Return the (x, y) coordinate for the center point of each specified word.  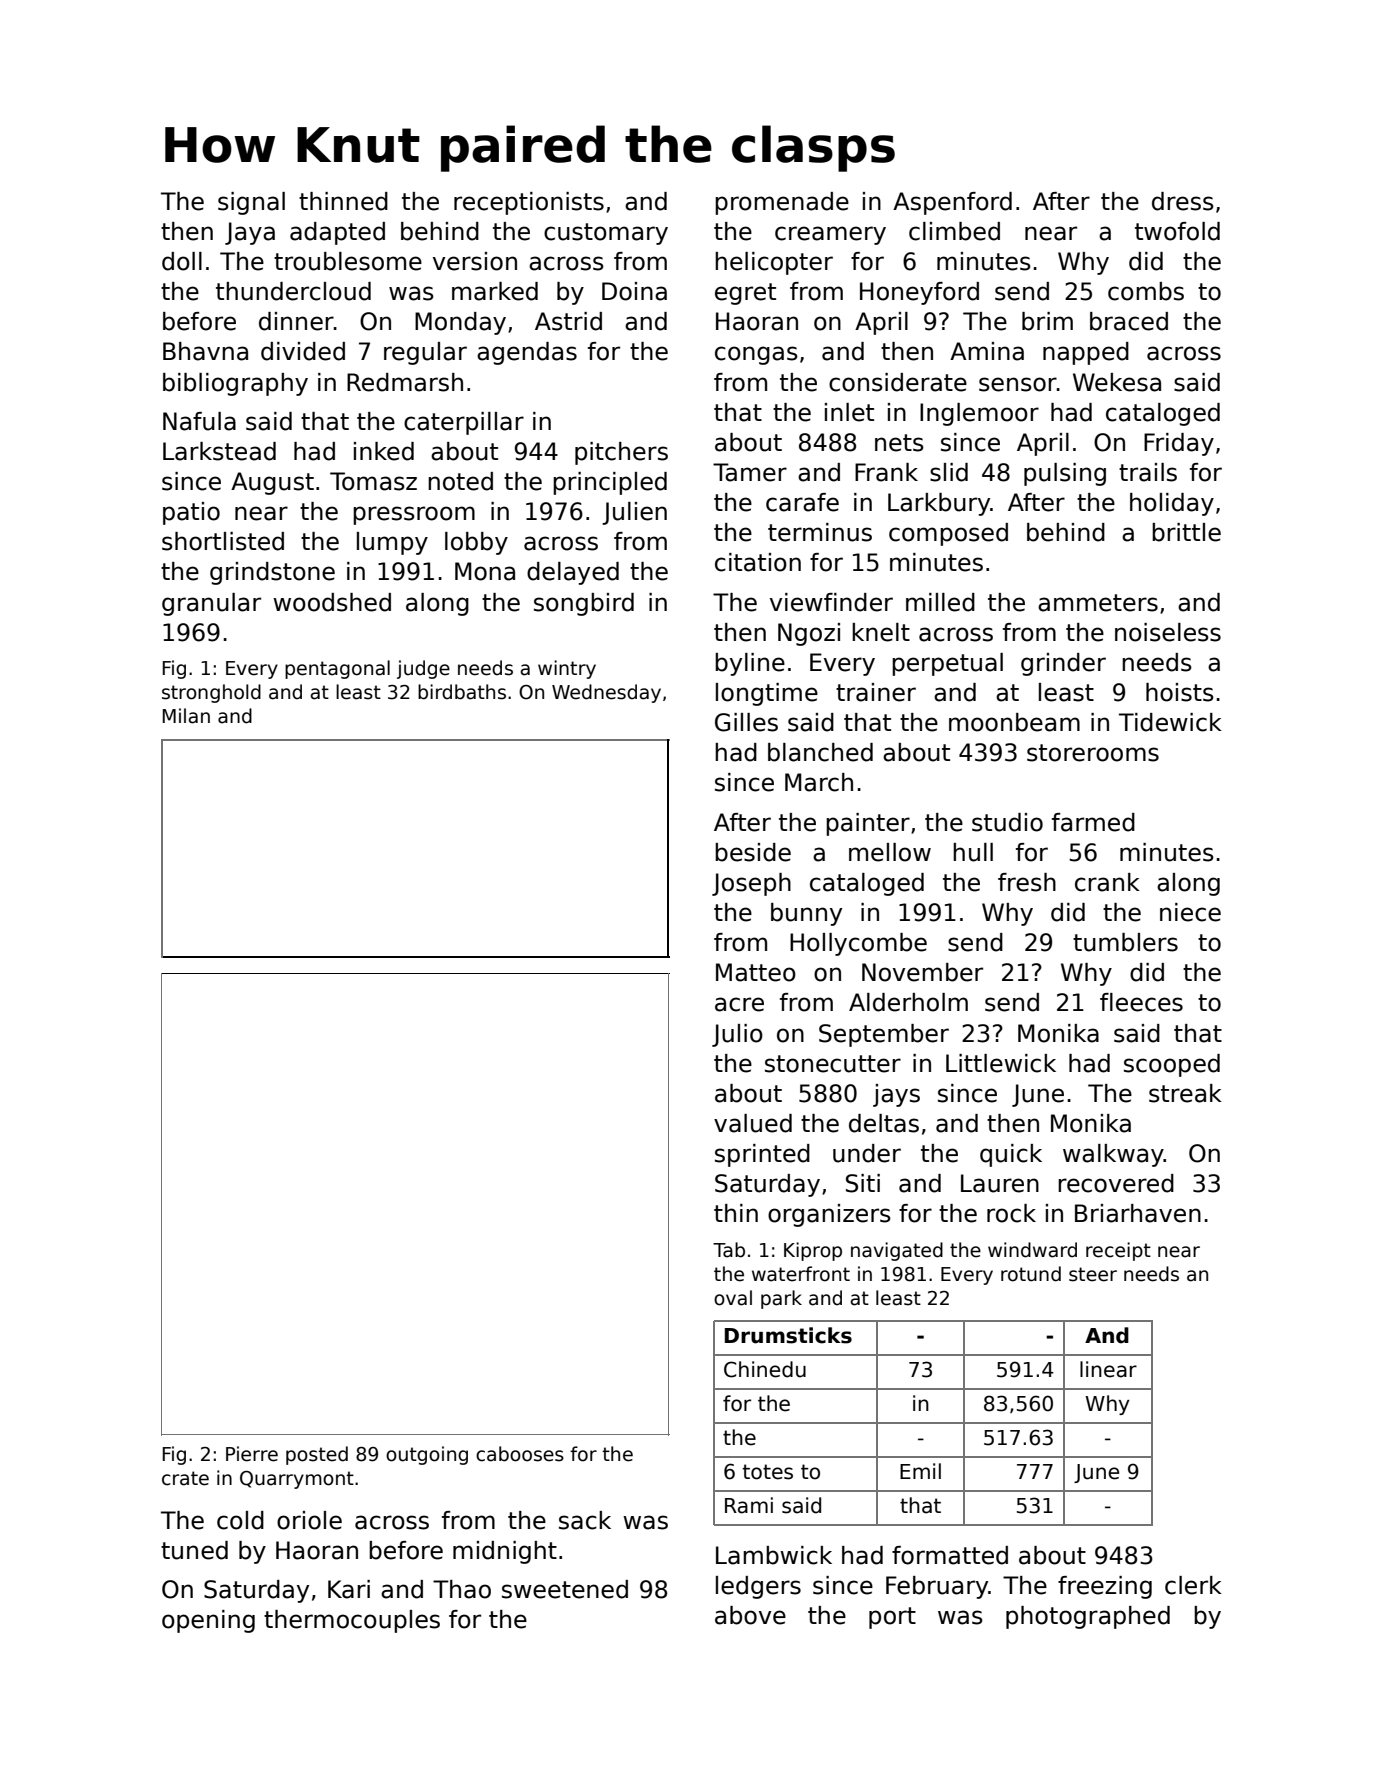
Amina (987, 351)
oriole (309, 1520)
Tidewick (1170, 722)
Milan (186, 716)
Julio (737, 1035)
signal (251, 203)
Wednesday (606, 693)
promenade (782, 203)
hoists (1180, 692)
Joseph (751, 884)
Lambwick (774, 1555)
